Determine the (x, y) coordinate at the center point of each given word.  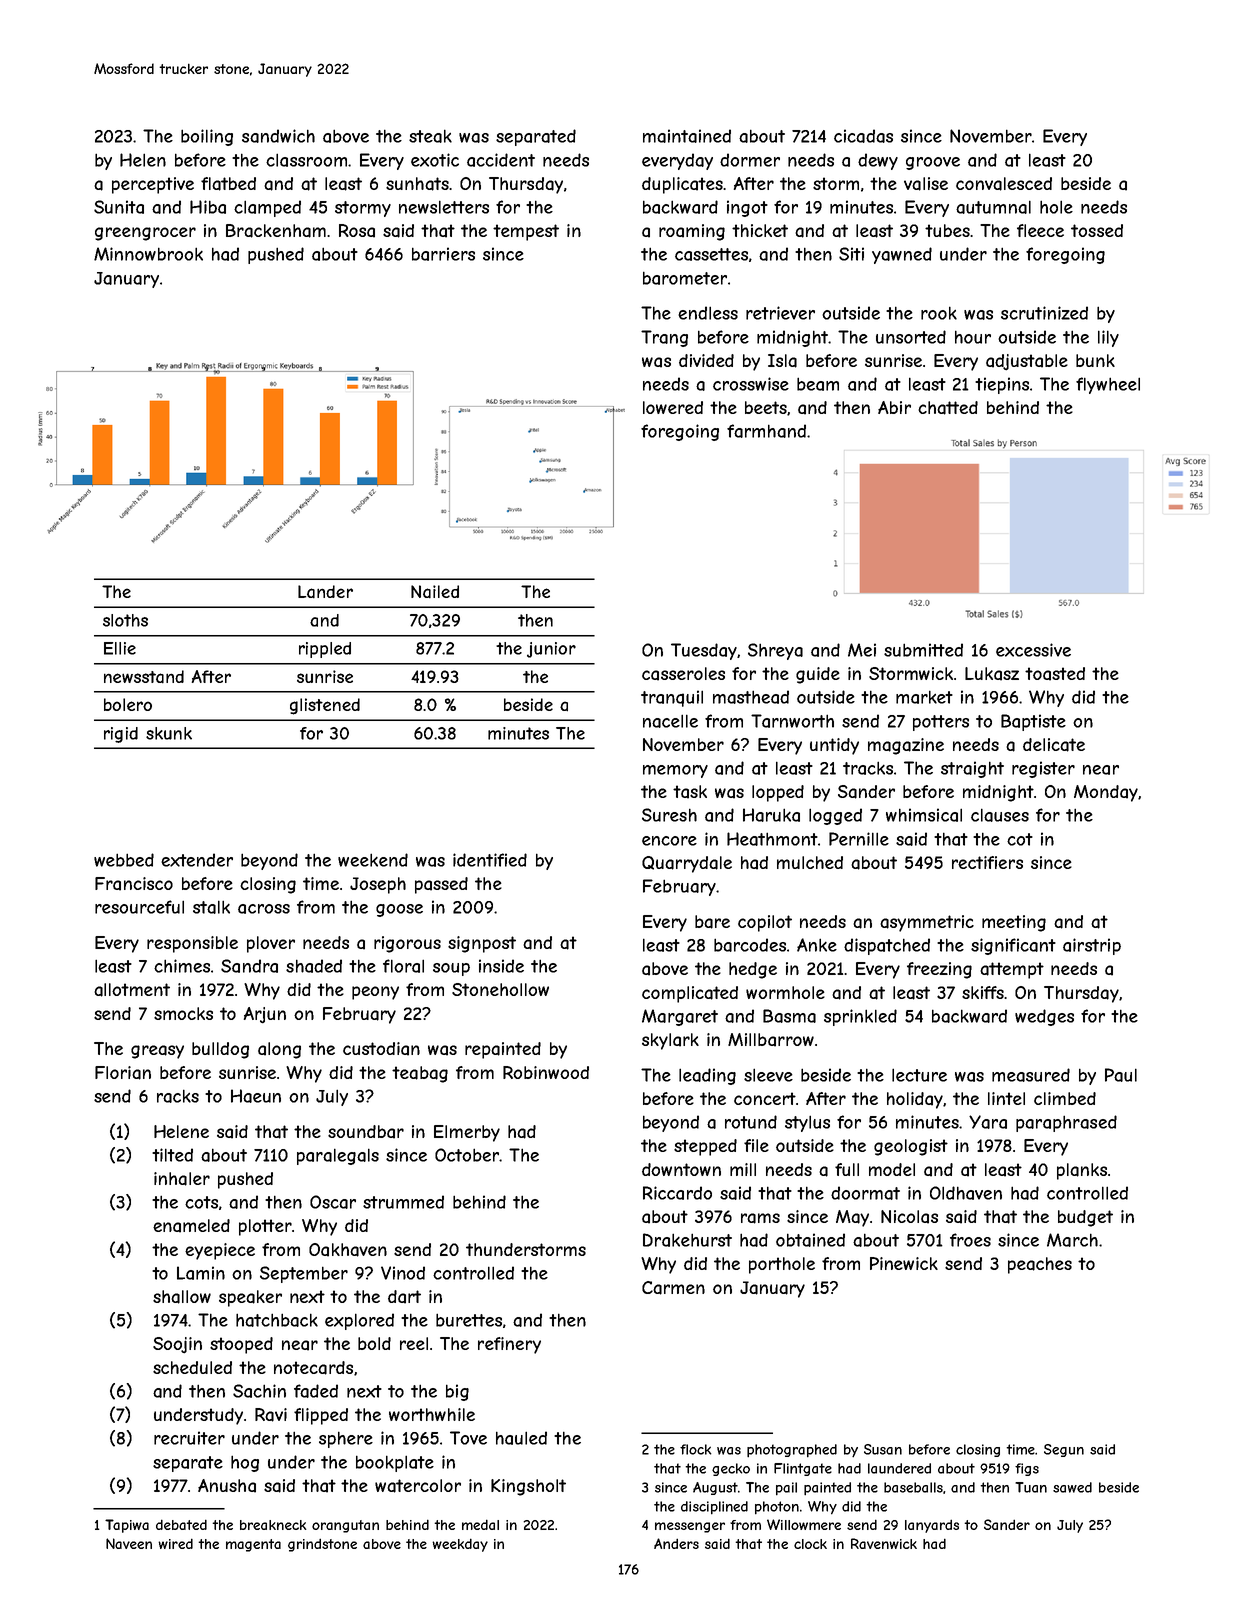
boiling (207, 137)
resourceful (139, 907)
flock (695, 1449)
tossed (1097, 230)
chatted (948, 408)
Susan (883, 1449)
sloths (125, 620)
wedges (1044, 1017)
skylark (670, 1041)
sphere (346, 1439)
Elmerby (467, 1133)
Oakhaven (348, 1250)
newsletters (444, 207)
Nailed (435, 591)
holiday (915, 1100)
